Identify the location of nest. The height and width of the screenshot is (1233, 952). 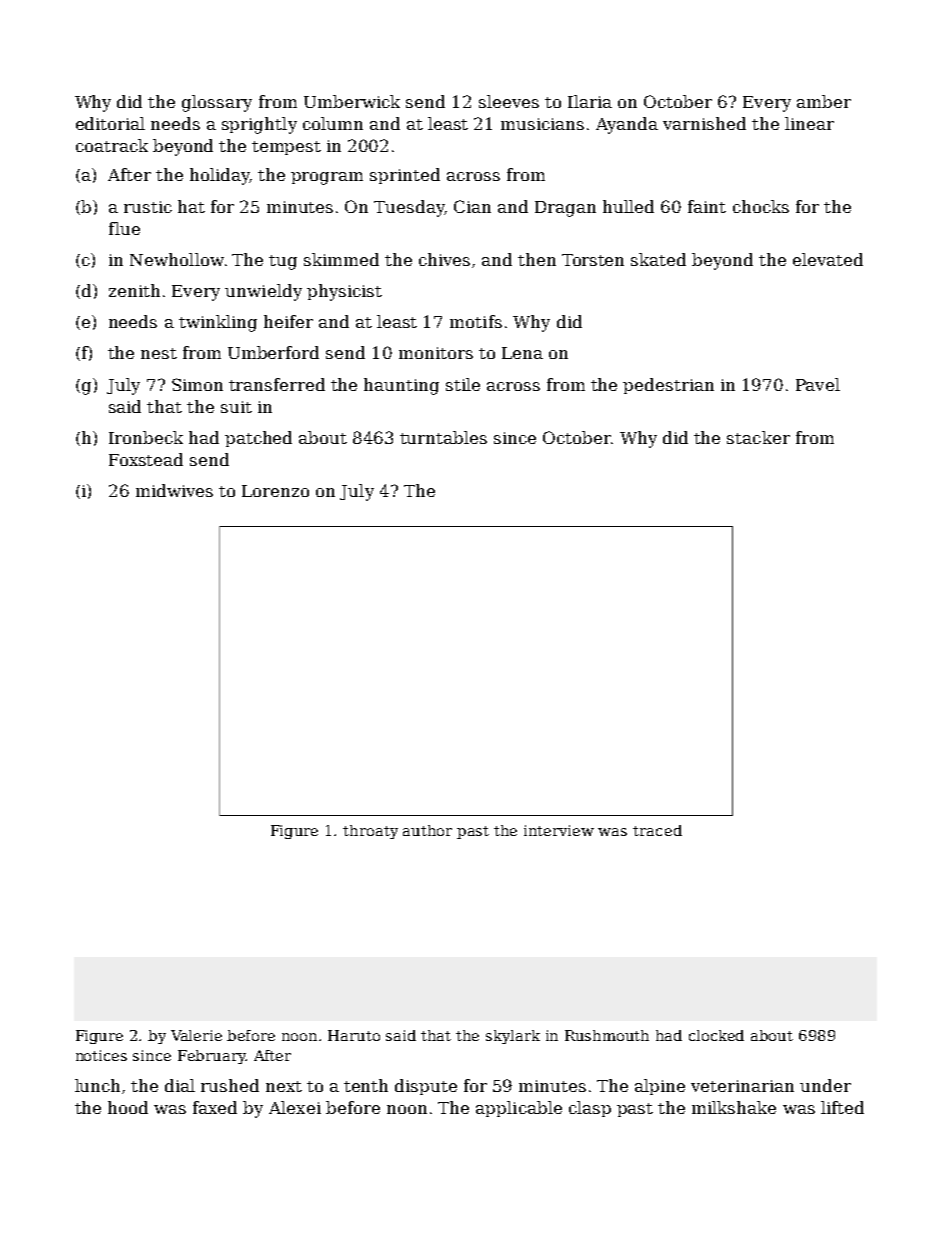
(159, 353).
